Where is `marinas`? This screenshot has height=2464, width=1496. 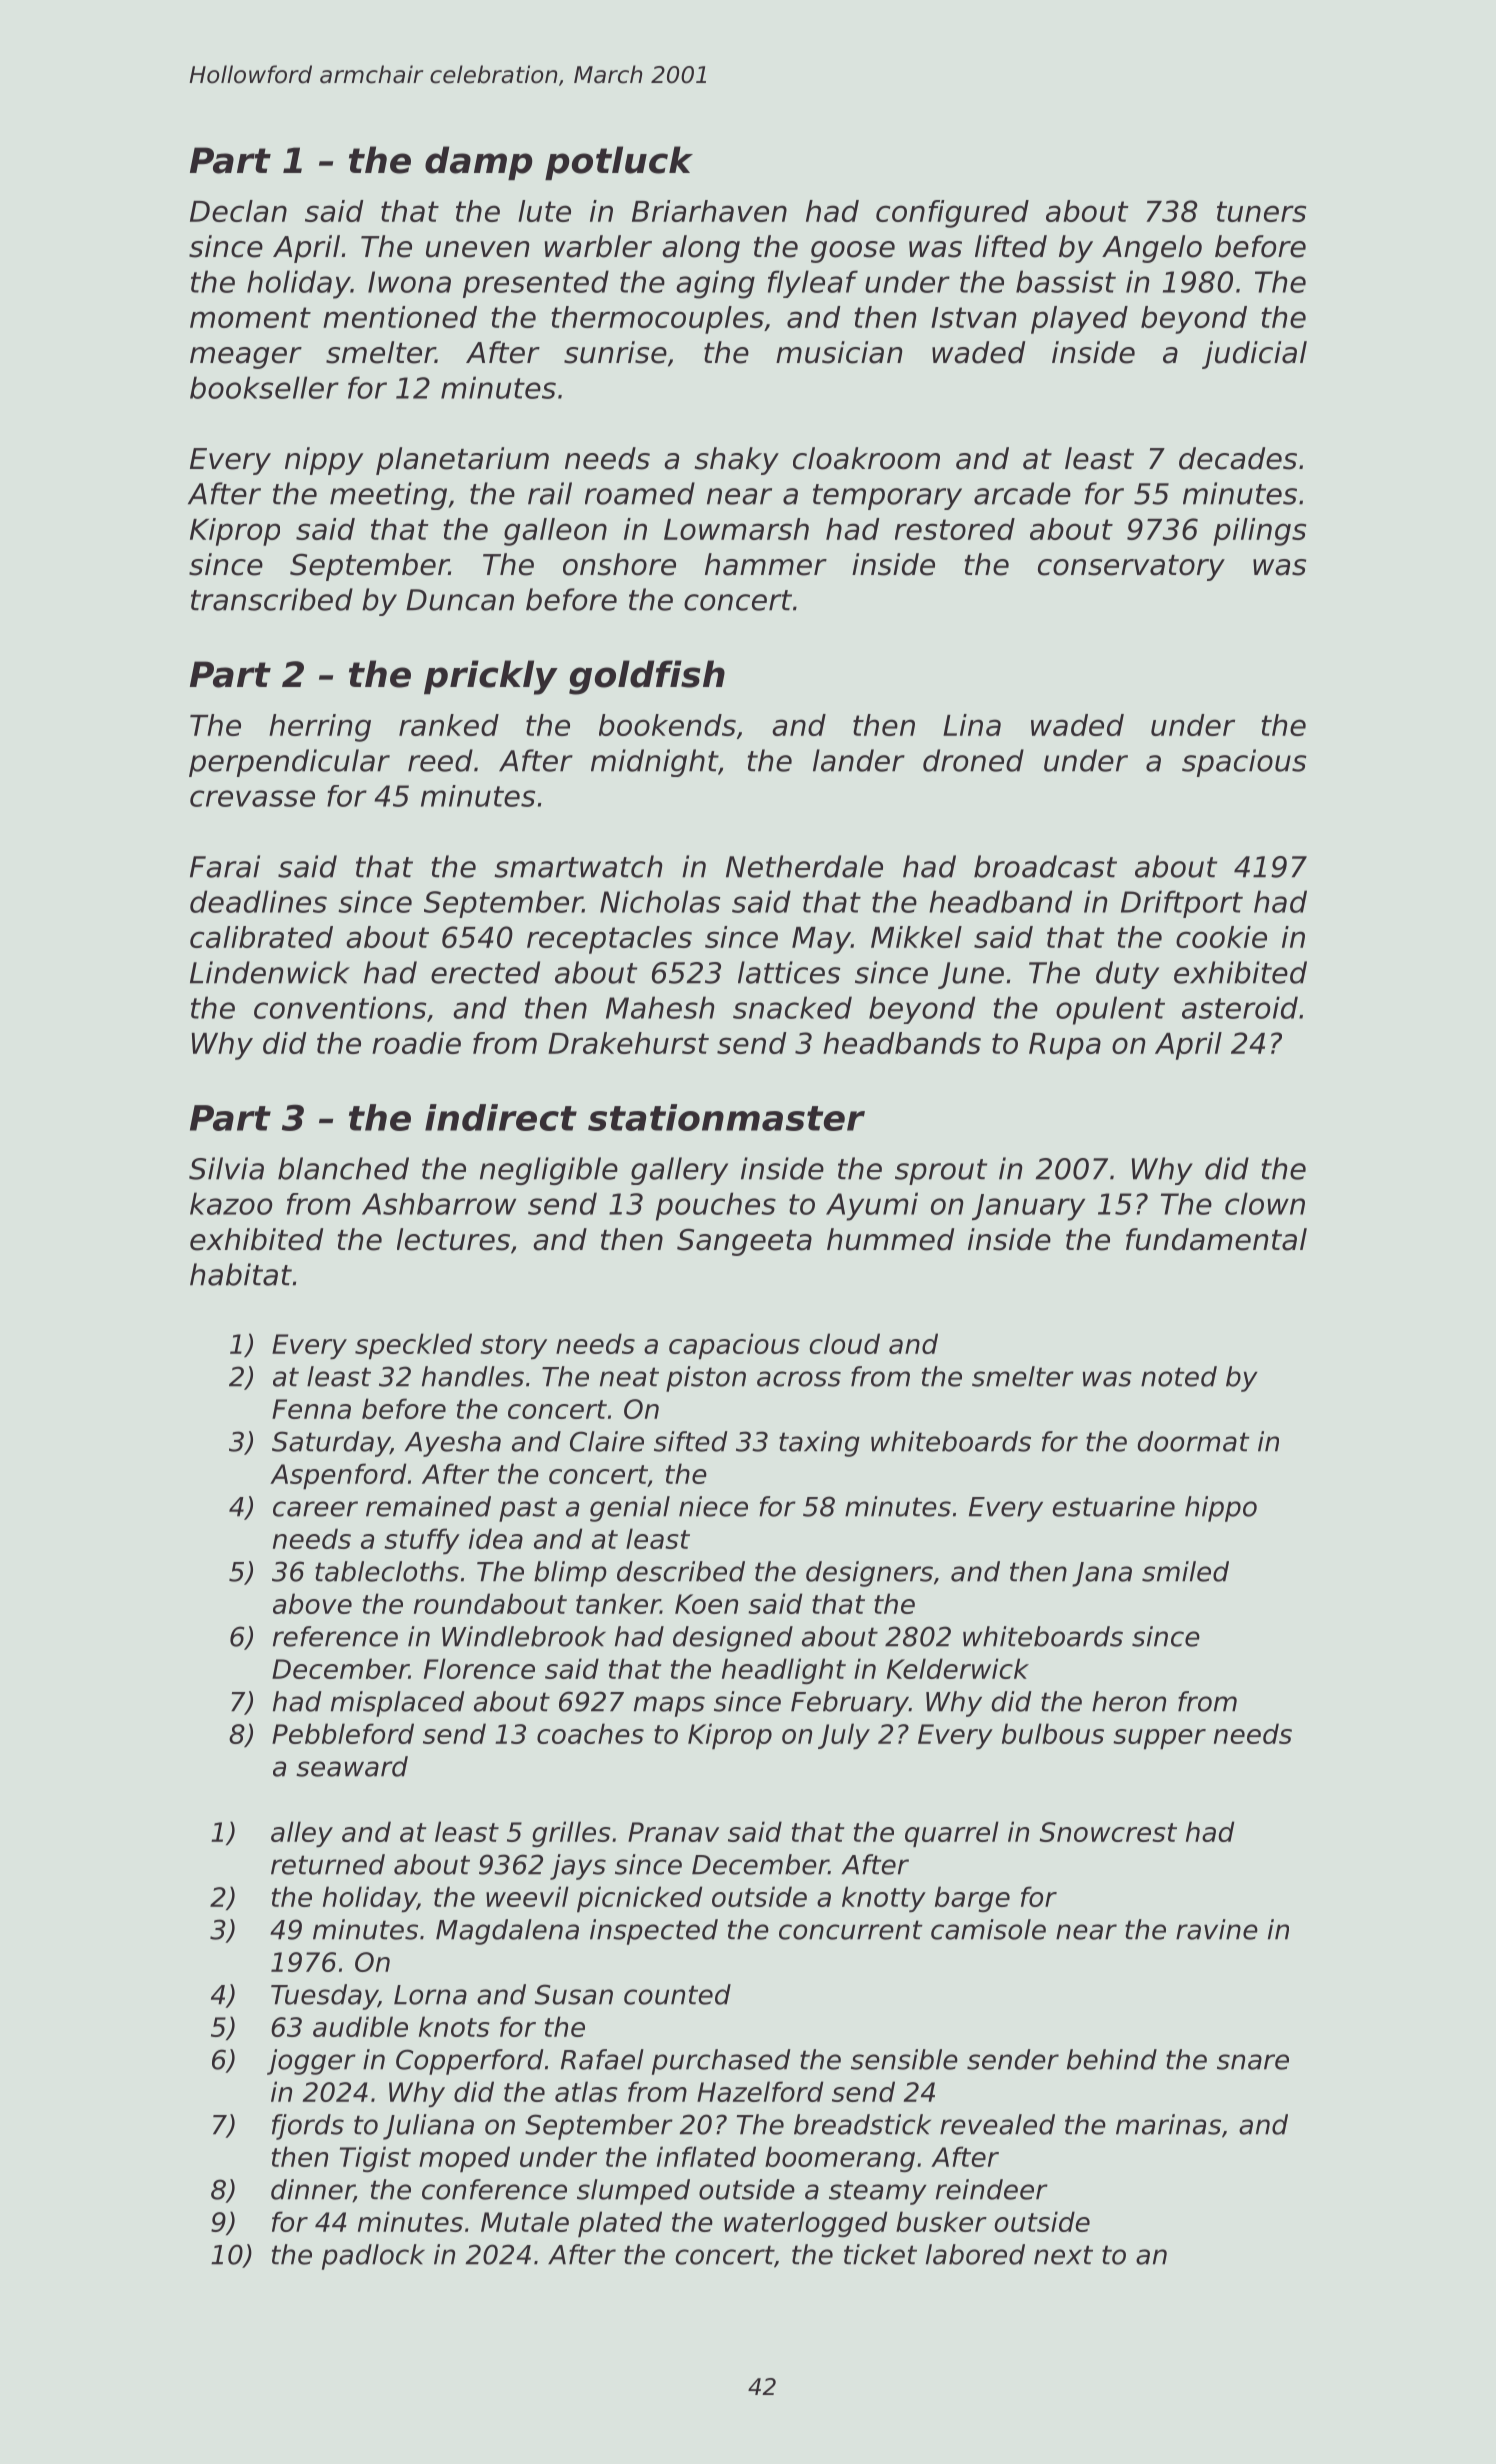
marinas is located at coordinates (1168, 2124).
